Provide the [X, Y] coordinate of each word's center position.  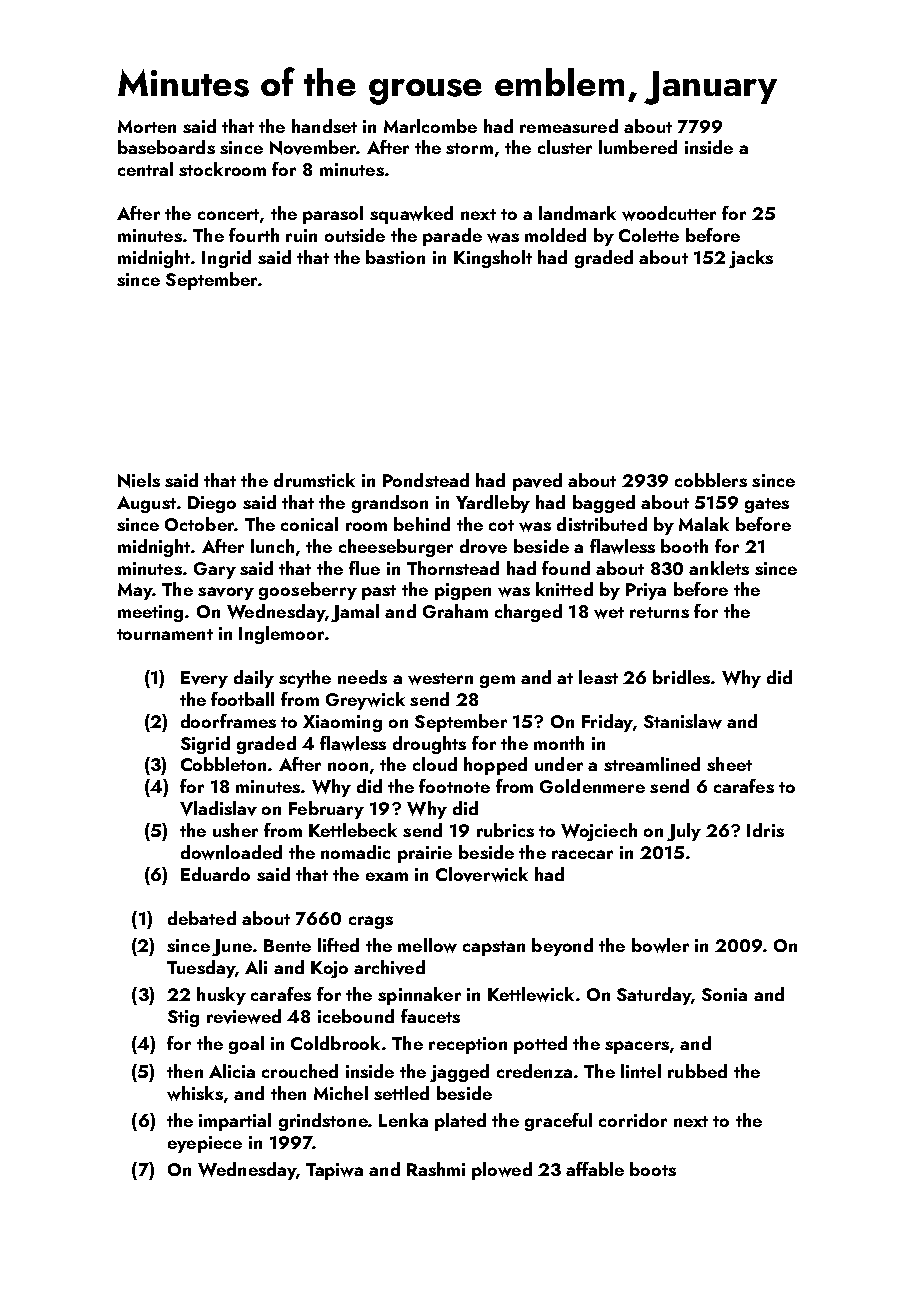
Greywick [365, 701]
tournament [165, 634]
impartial [235, 1122]
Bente [287, 945]
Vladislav [218, 808]
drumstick [314, 480]
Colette [649, 235]
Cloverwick [482, 874]
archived [389, 967]
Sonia [724, 994]
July [684, 832]
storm [469, 148]
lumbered [638, 147]
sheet [729, 764]
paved [537, 482]
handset [324, 126]
